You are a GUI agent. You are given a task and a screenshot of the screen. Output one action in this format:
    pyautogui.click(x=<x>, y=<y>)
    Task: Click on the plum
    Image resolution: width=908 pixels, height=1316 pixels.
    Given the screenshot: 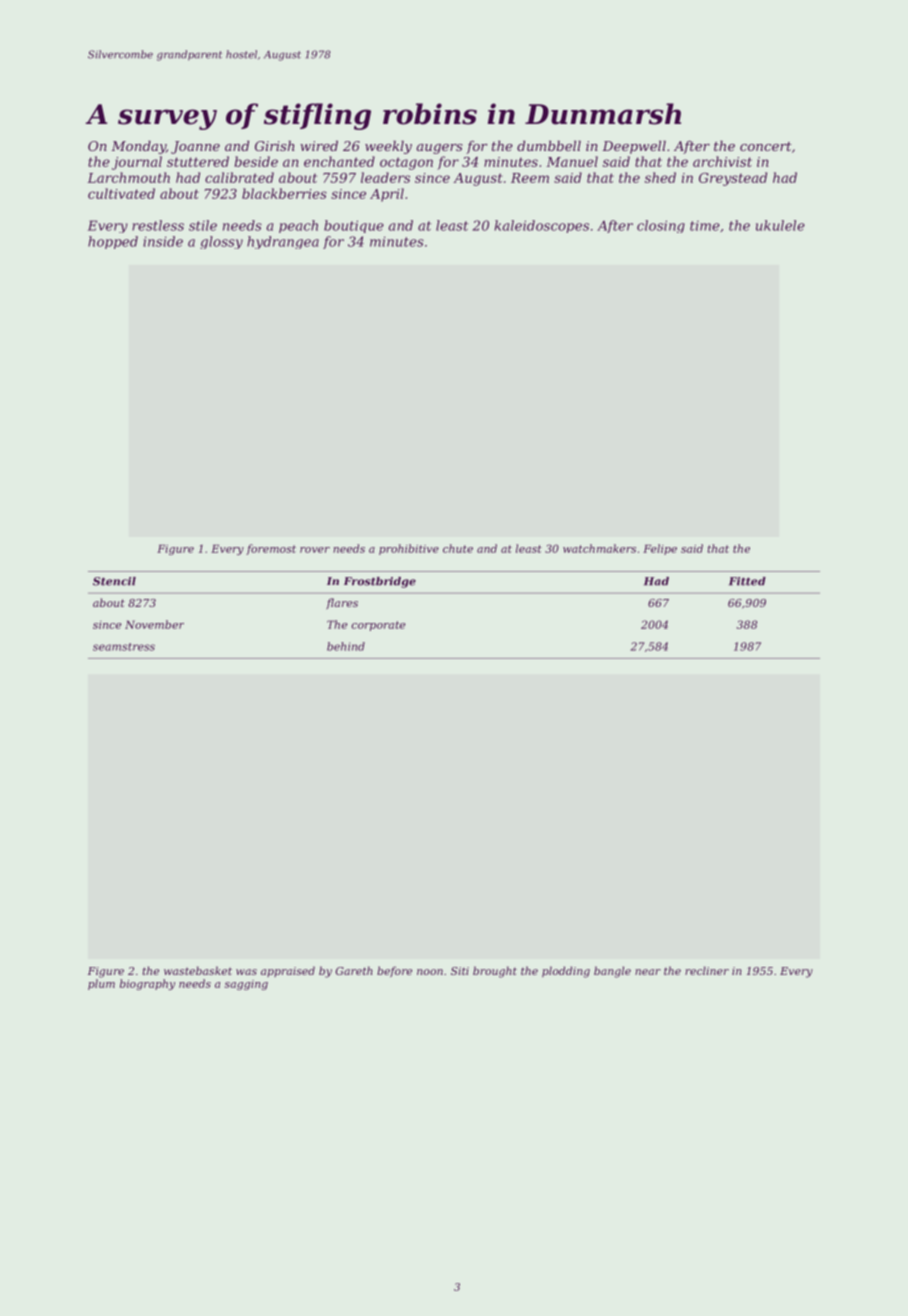 What is the action you would take?
    pyautogui.click(x=101, y=984)
